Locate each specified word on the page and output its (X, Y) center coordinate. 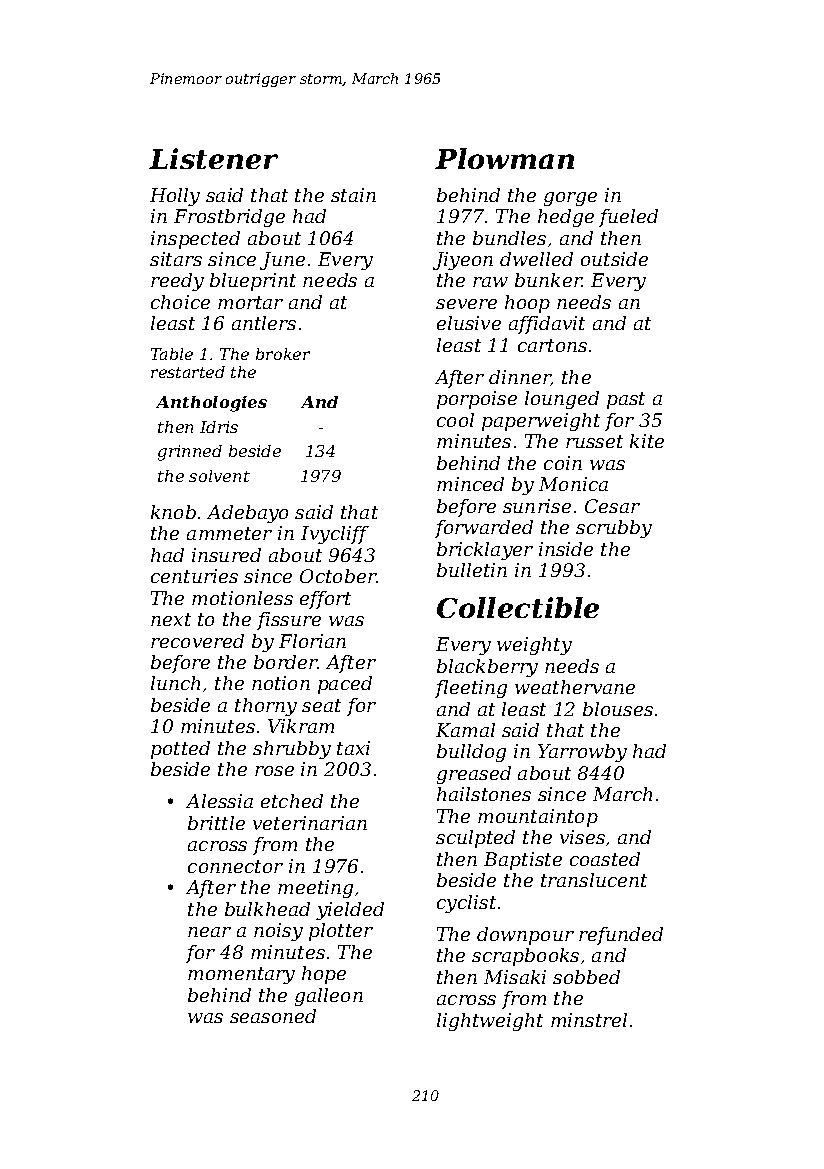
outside (614, 259)
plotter (341, 932)
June (282, 261)
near (209, 932)
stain (353, 195)
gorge (570, 199)
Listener (213, 158)
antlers (264, 323)
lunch (175, 683)
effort (325, 600)
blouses (618, 709)
